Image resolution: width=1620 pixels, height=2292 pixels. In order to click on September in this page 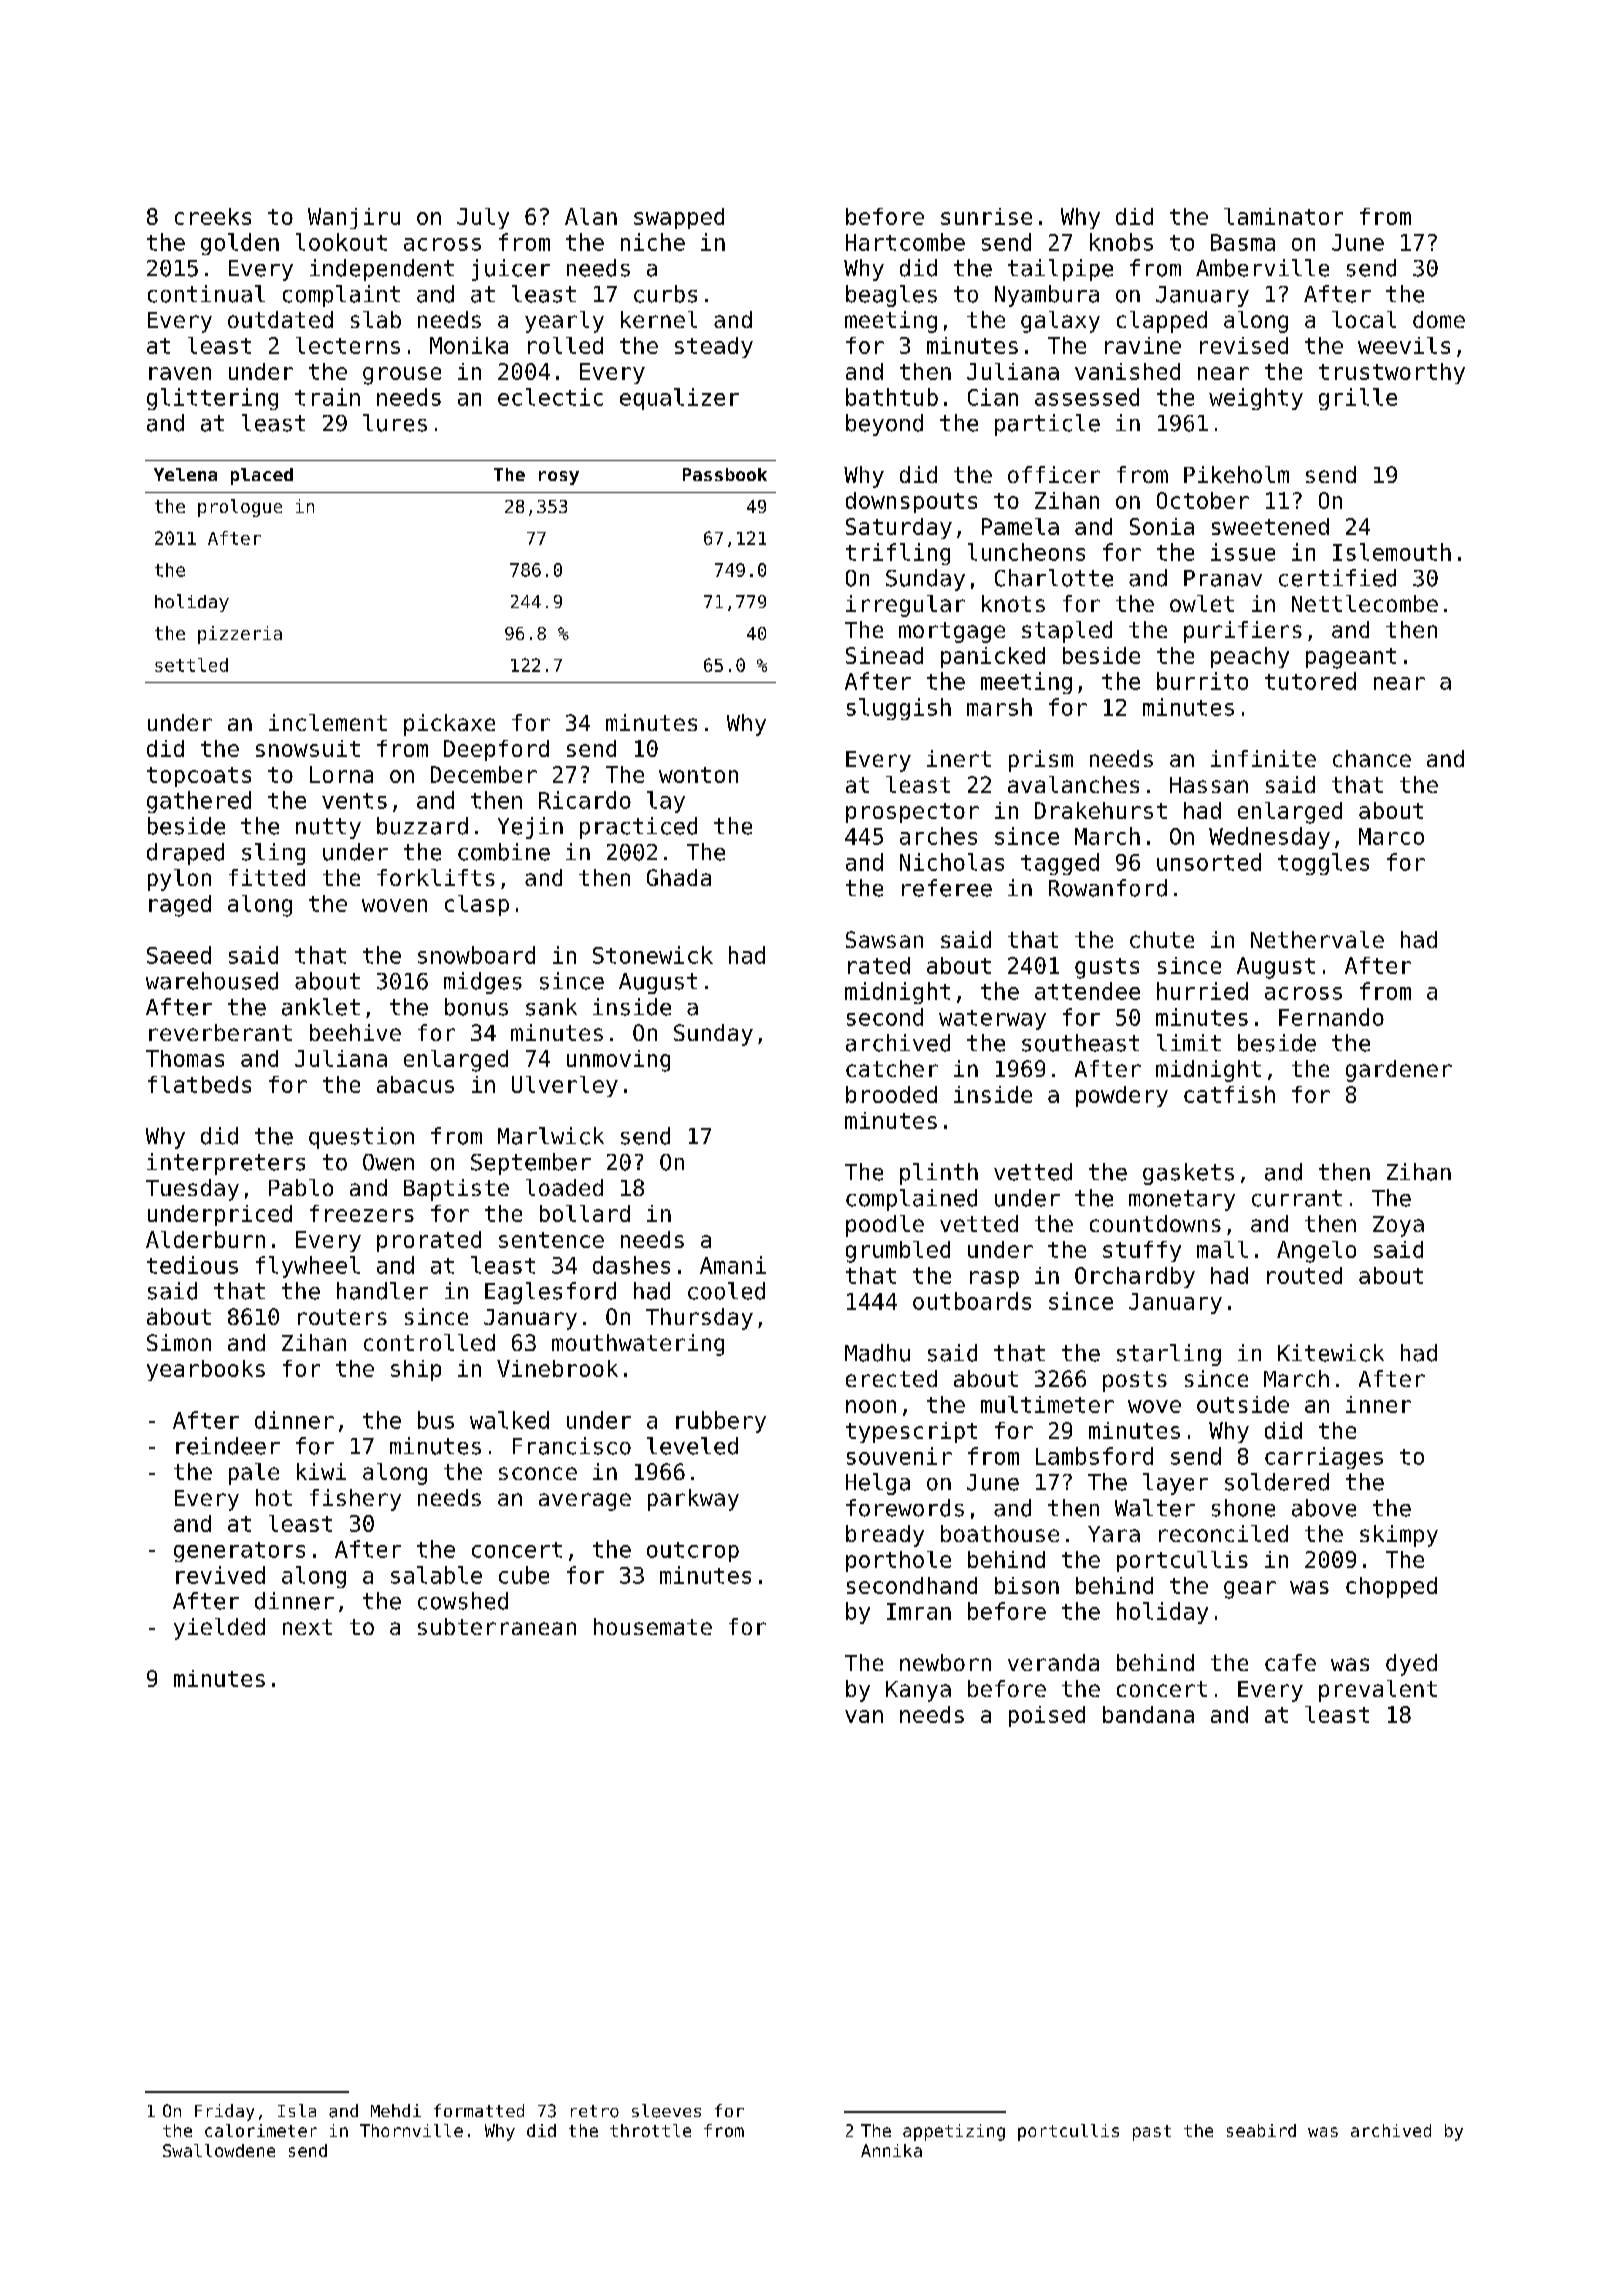, I will do `click(531, 1164)`.
